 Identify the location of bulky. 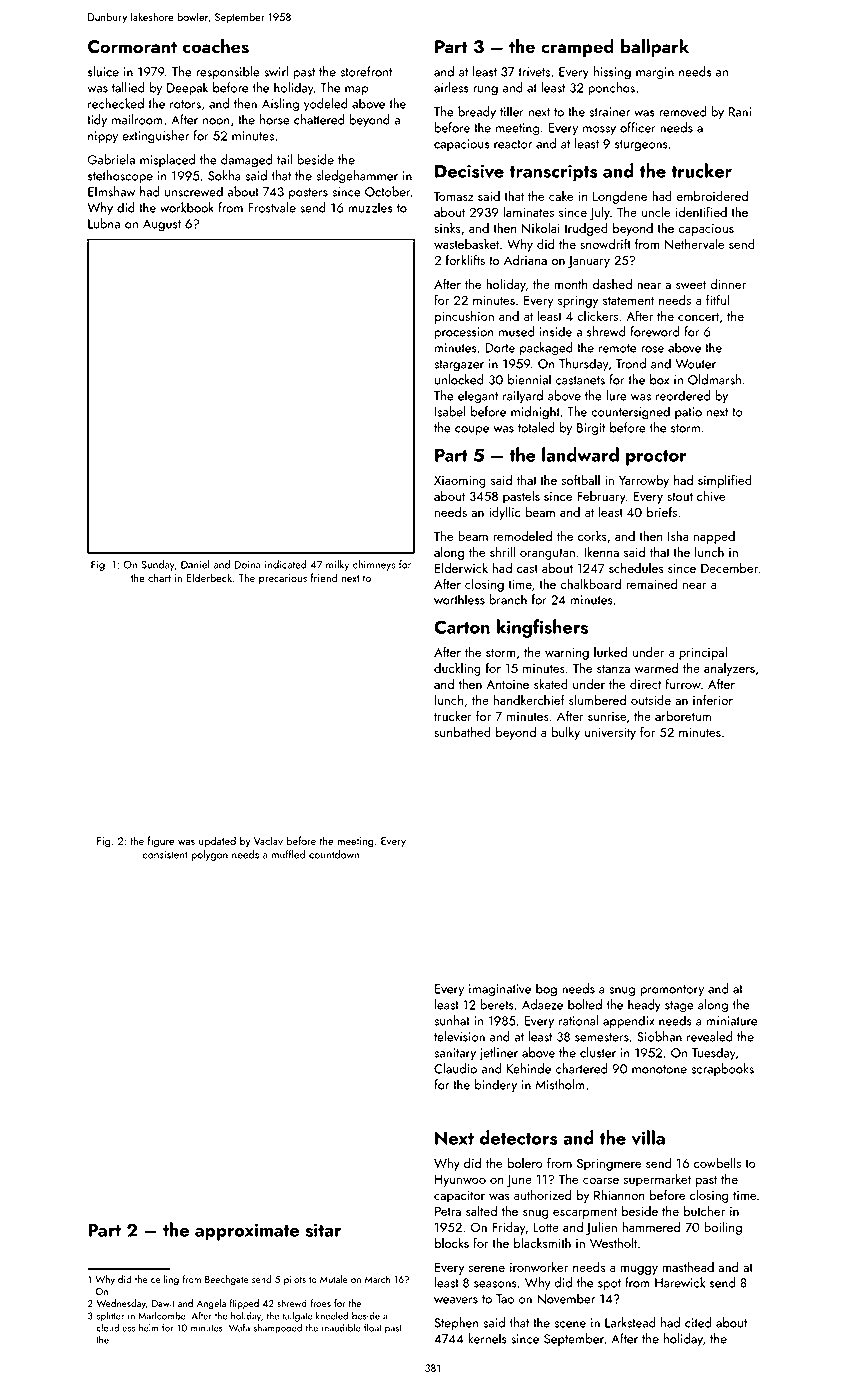
(565, 733).
